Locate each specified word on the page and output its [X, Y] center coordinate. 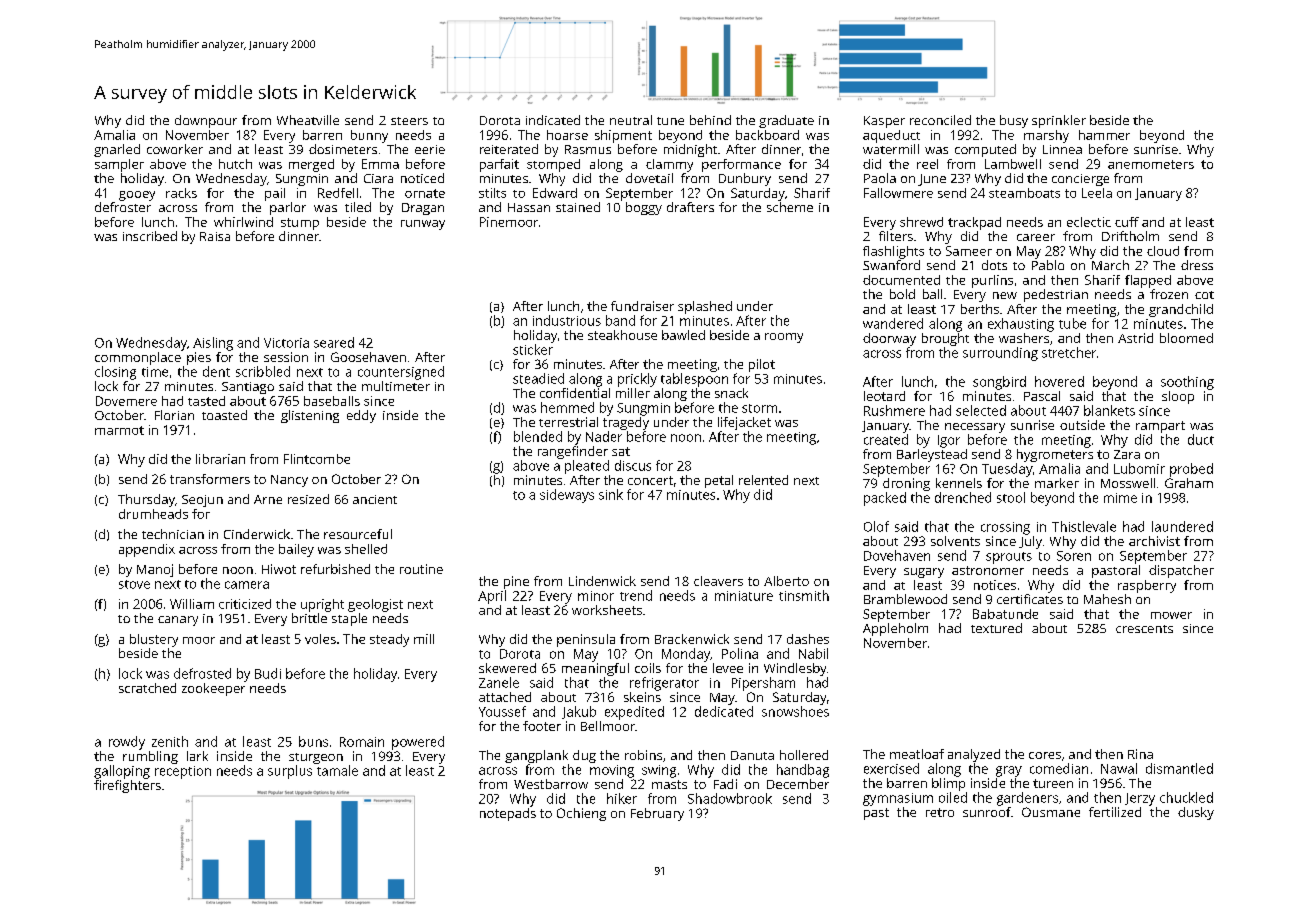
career [1036, 237]
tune [670, 121]
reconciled [940, 120]
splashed [705, 307]
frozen [1169, 294]
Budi [268, 673]
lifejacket [744, 423]
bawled [683, 335]
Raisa [215, 236]
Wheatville [308, 120]
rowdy [127, 743]
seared [334, 342]
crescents [1144, 629]
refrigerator [664, 684]
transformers [210, 479]
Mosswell [1128, 483]
